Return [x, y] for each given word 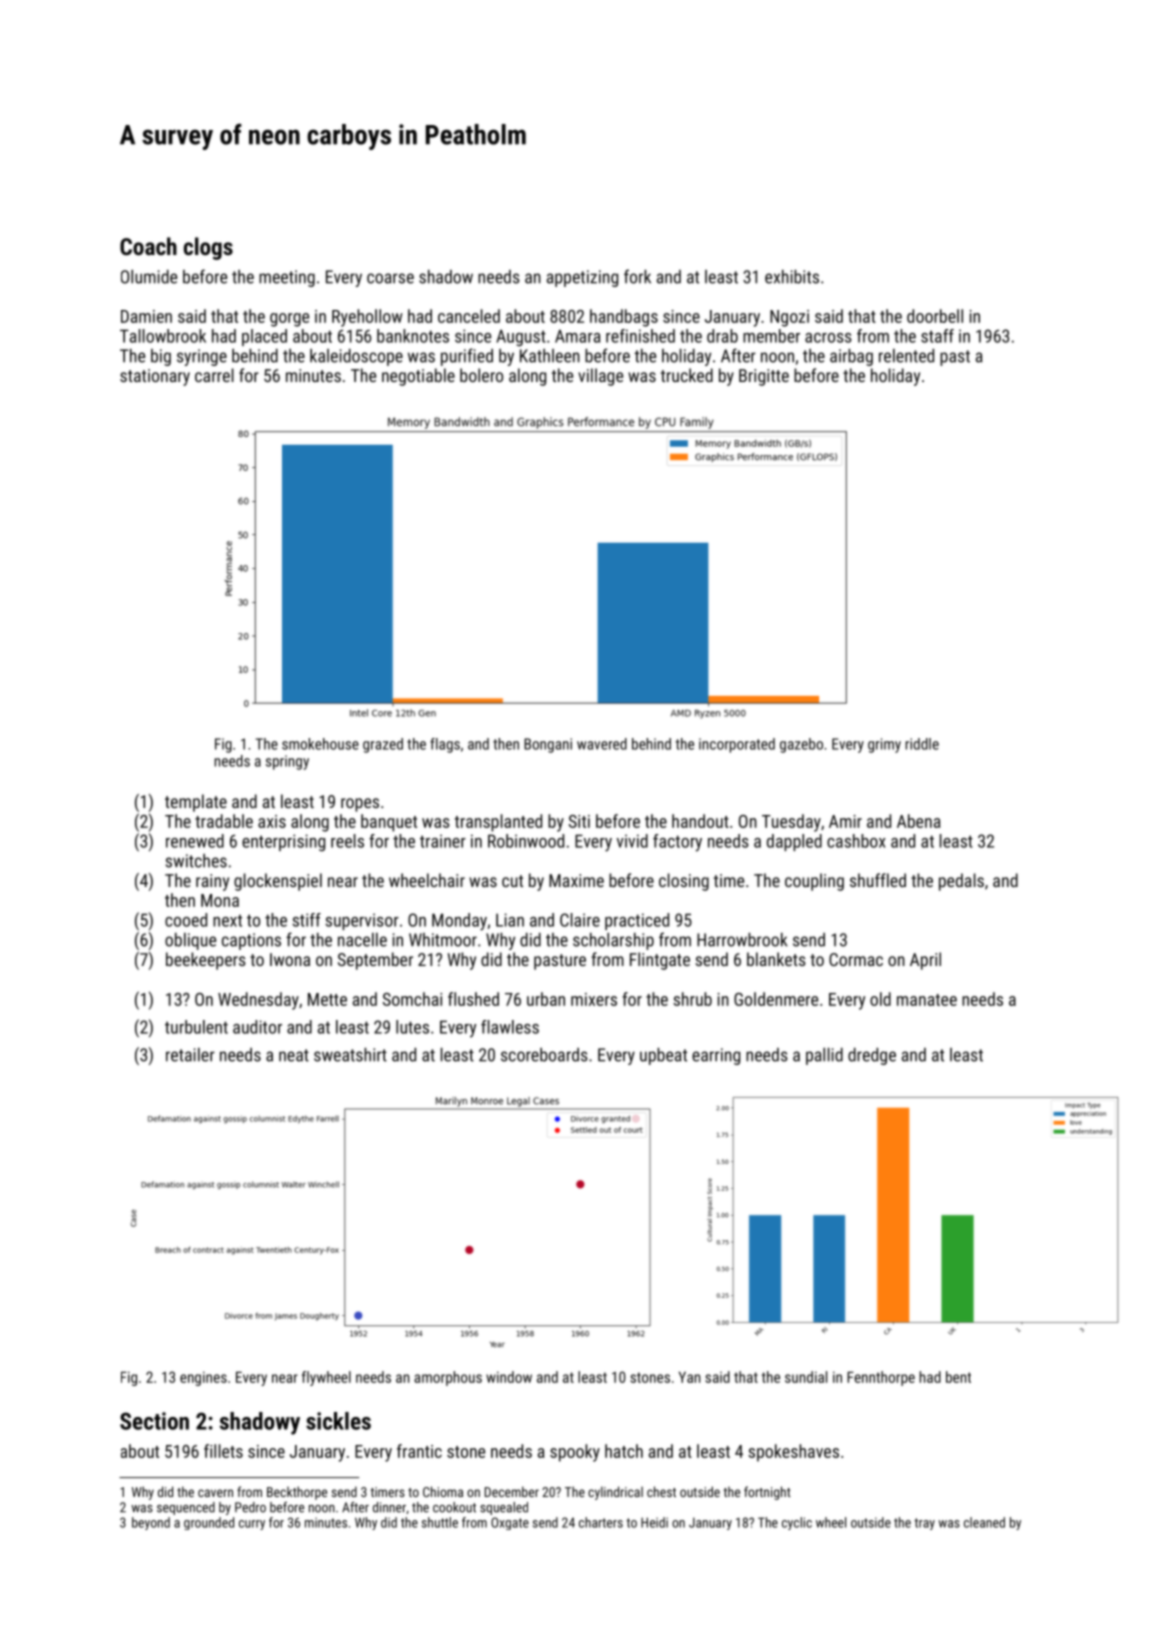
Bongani [548, 745]
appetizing [582, 278]
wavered [602, 744]
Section [154, 1421]
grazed [383, 745]
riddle [922, 744]
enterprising [283, 842]
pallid [824, 1056]
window [509, 1377]
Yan [689, 1377]
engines [203, 1378]
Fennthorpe [881, 1378]
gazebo [801, 745]
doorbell [935, 316]
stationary [155, 377]
